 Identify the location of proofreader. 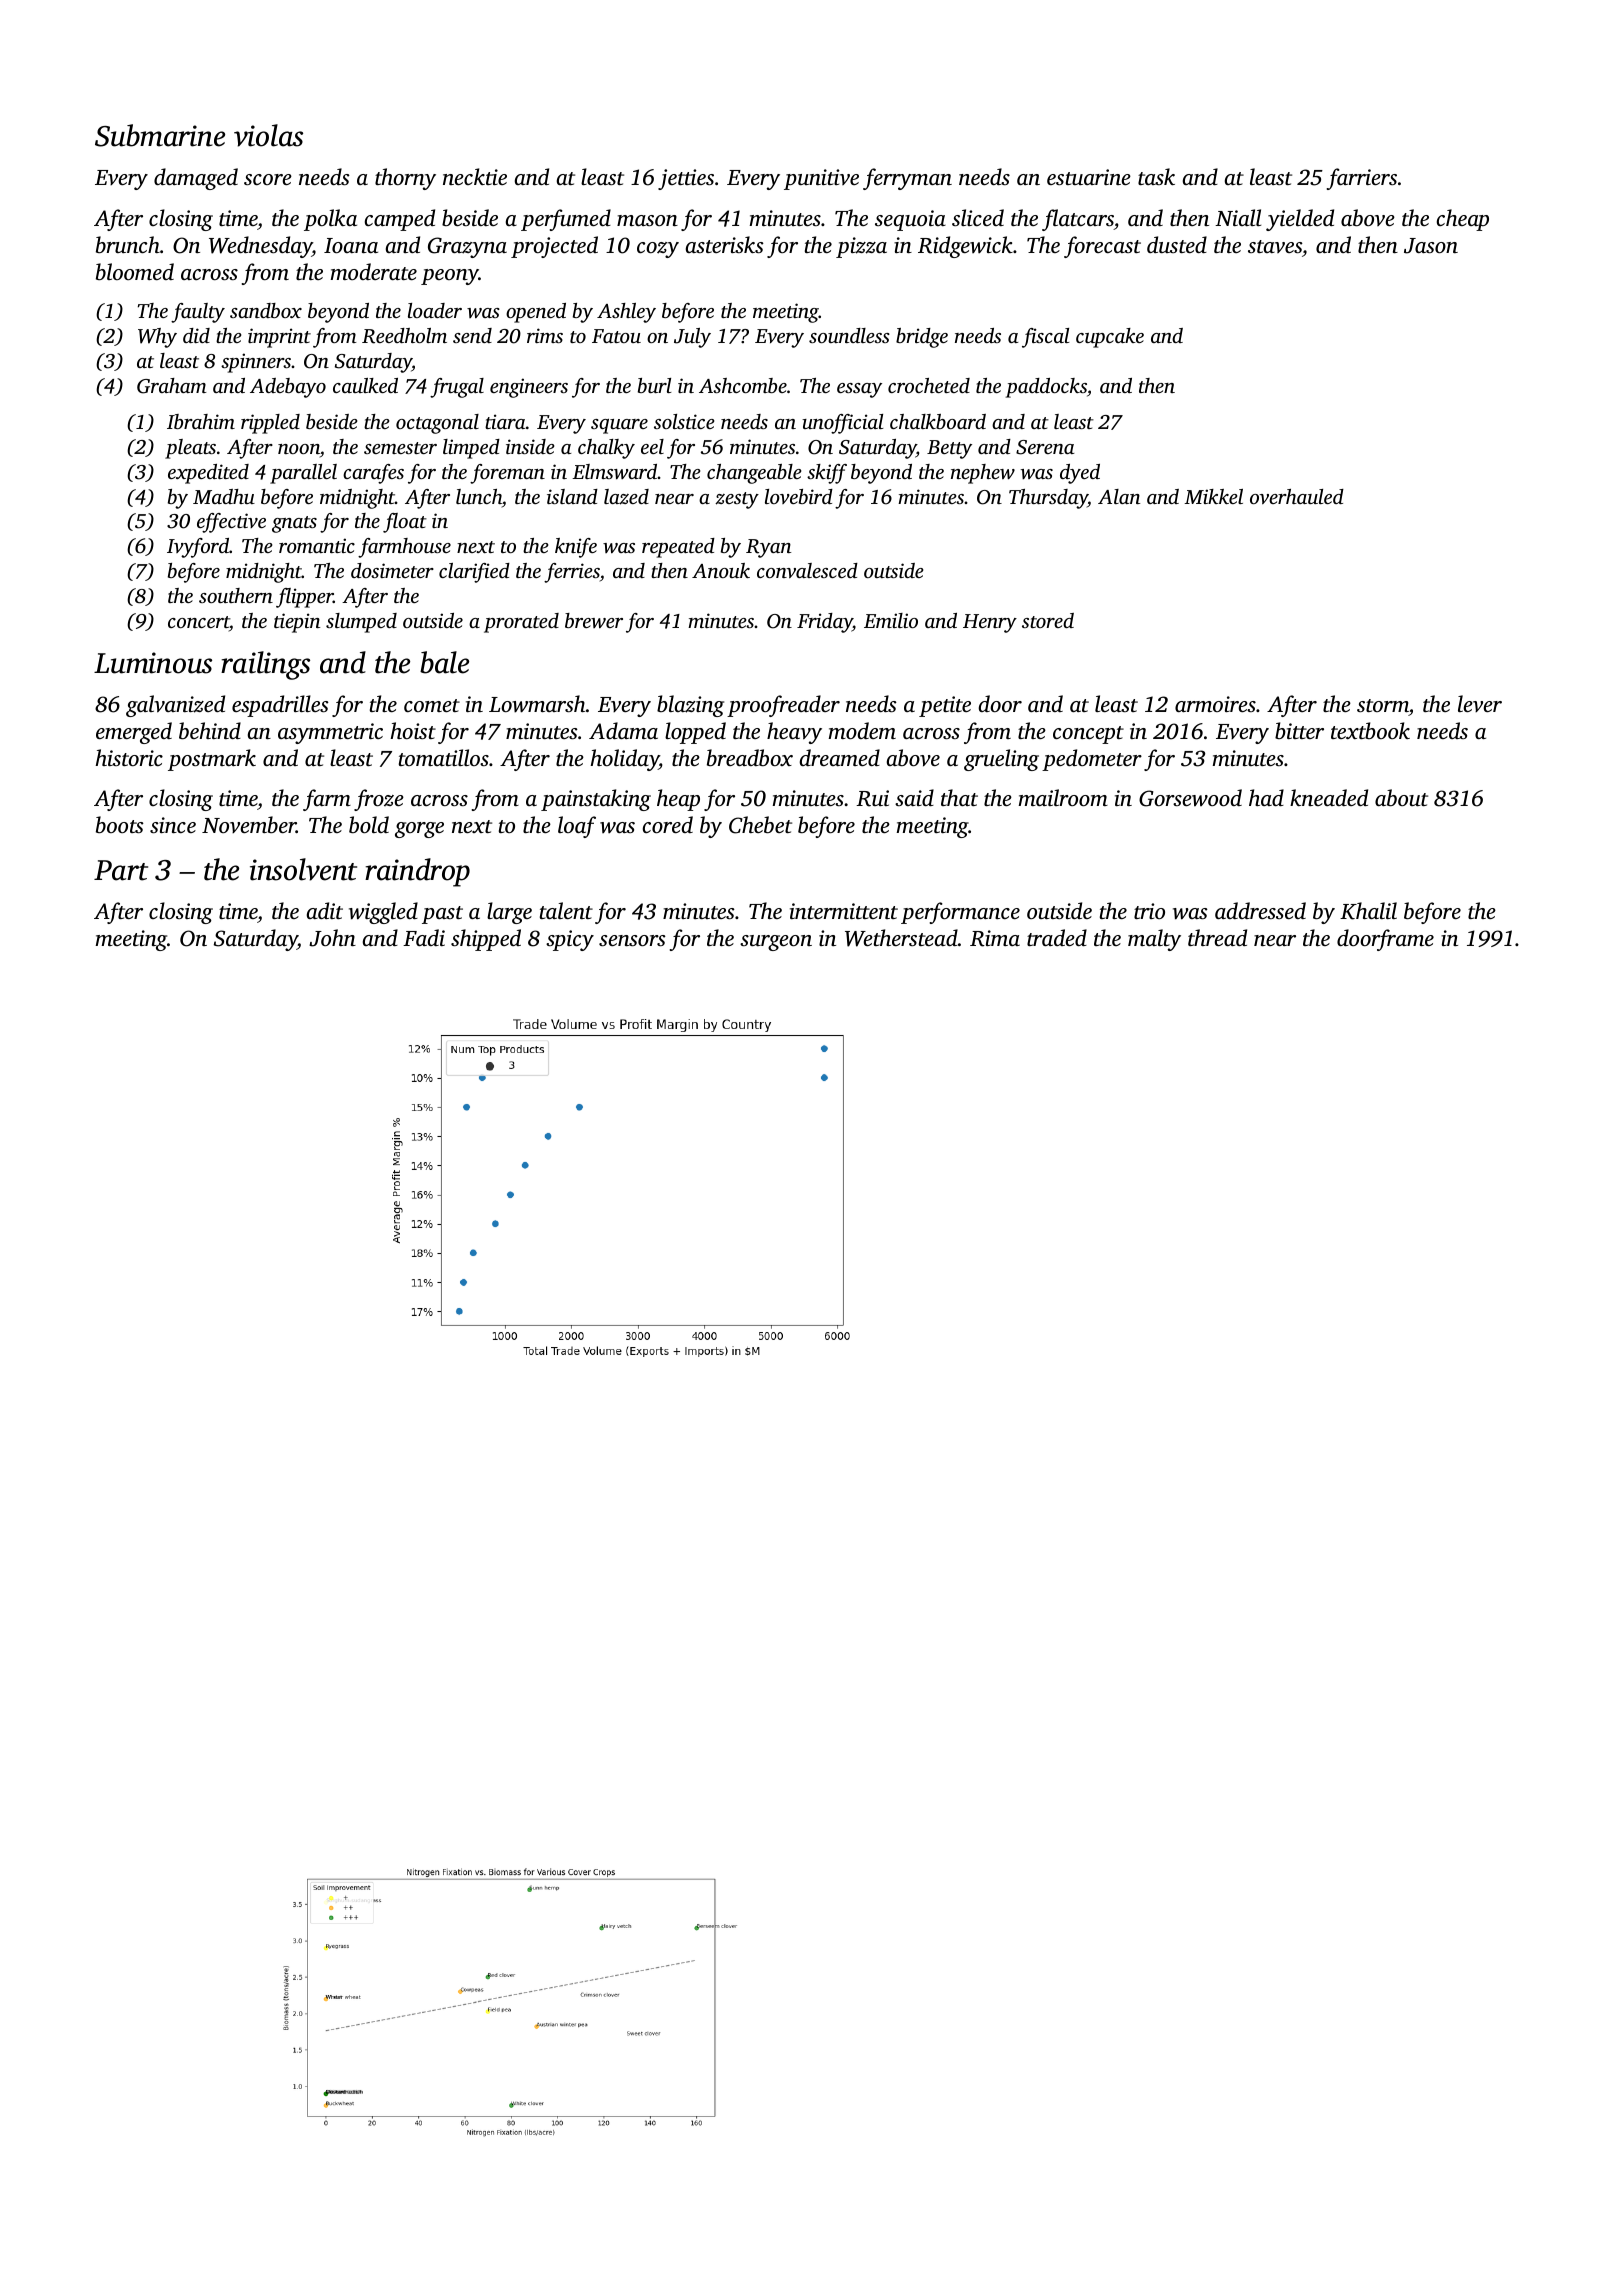
(783, 706).
